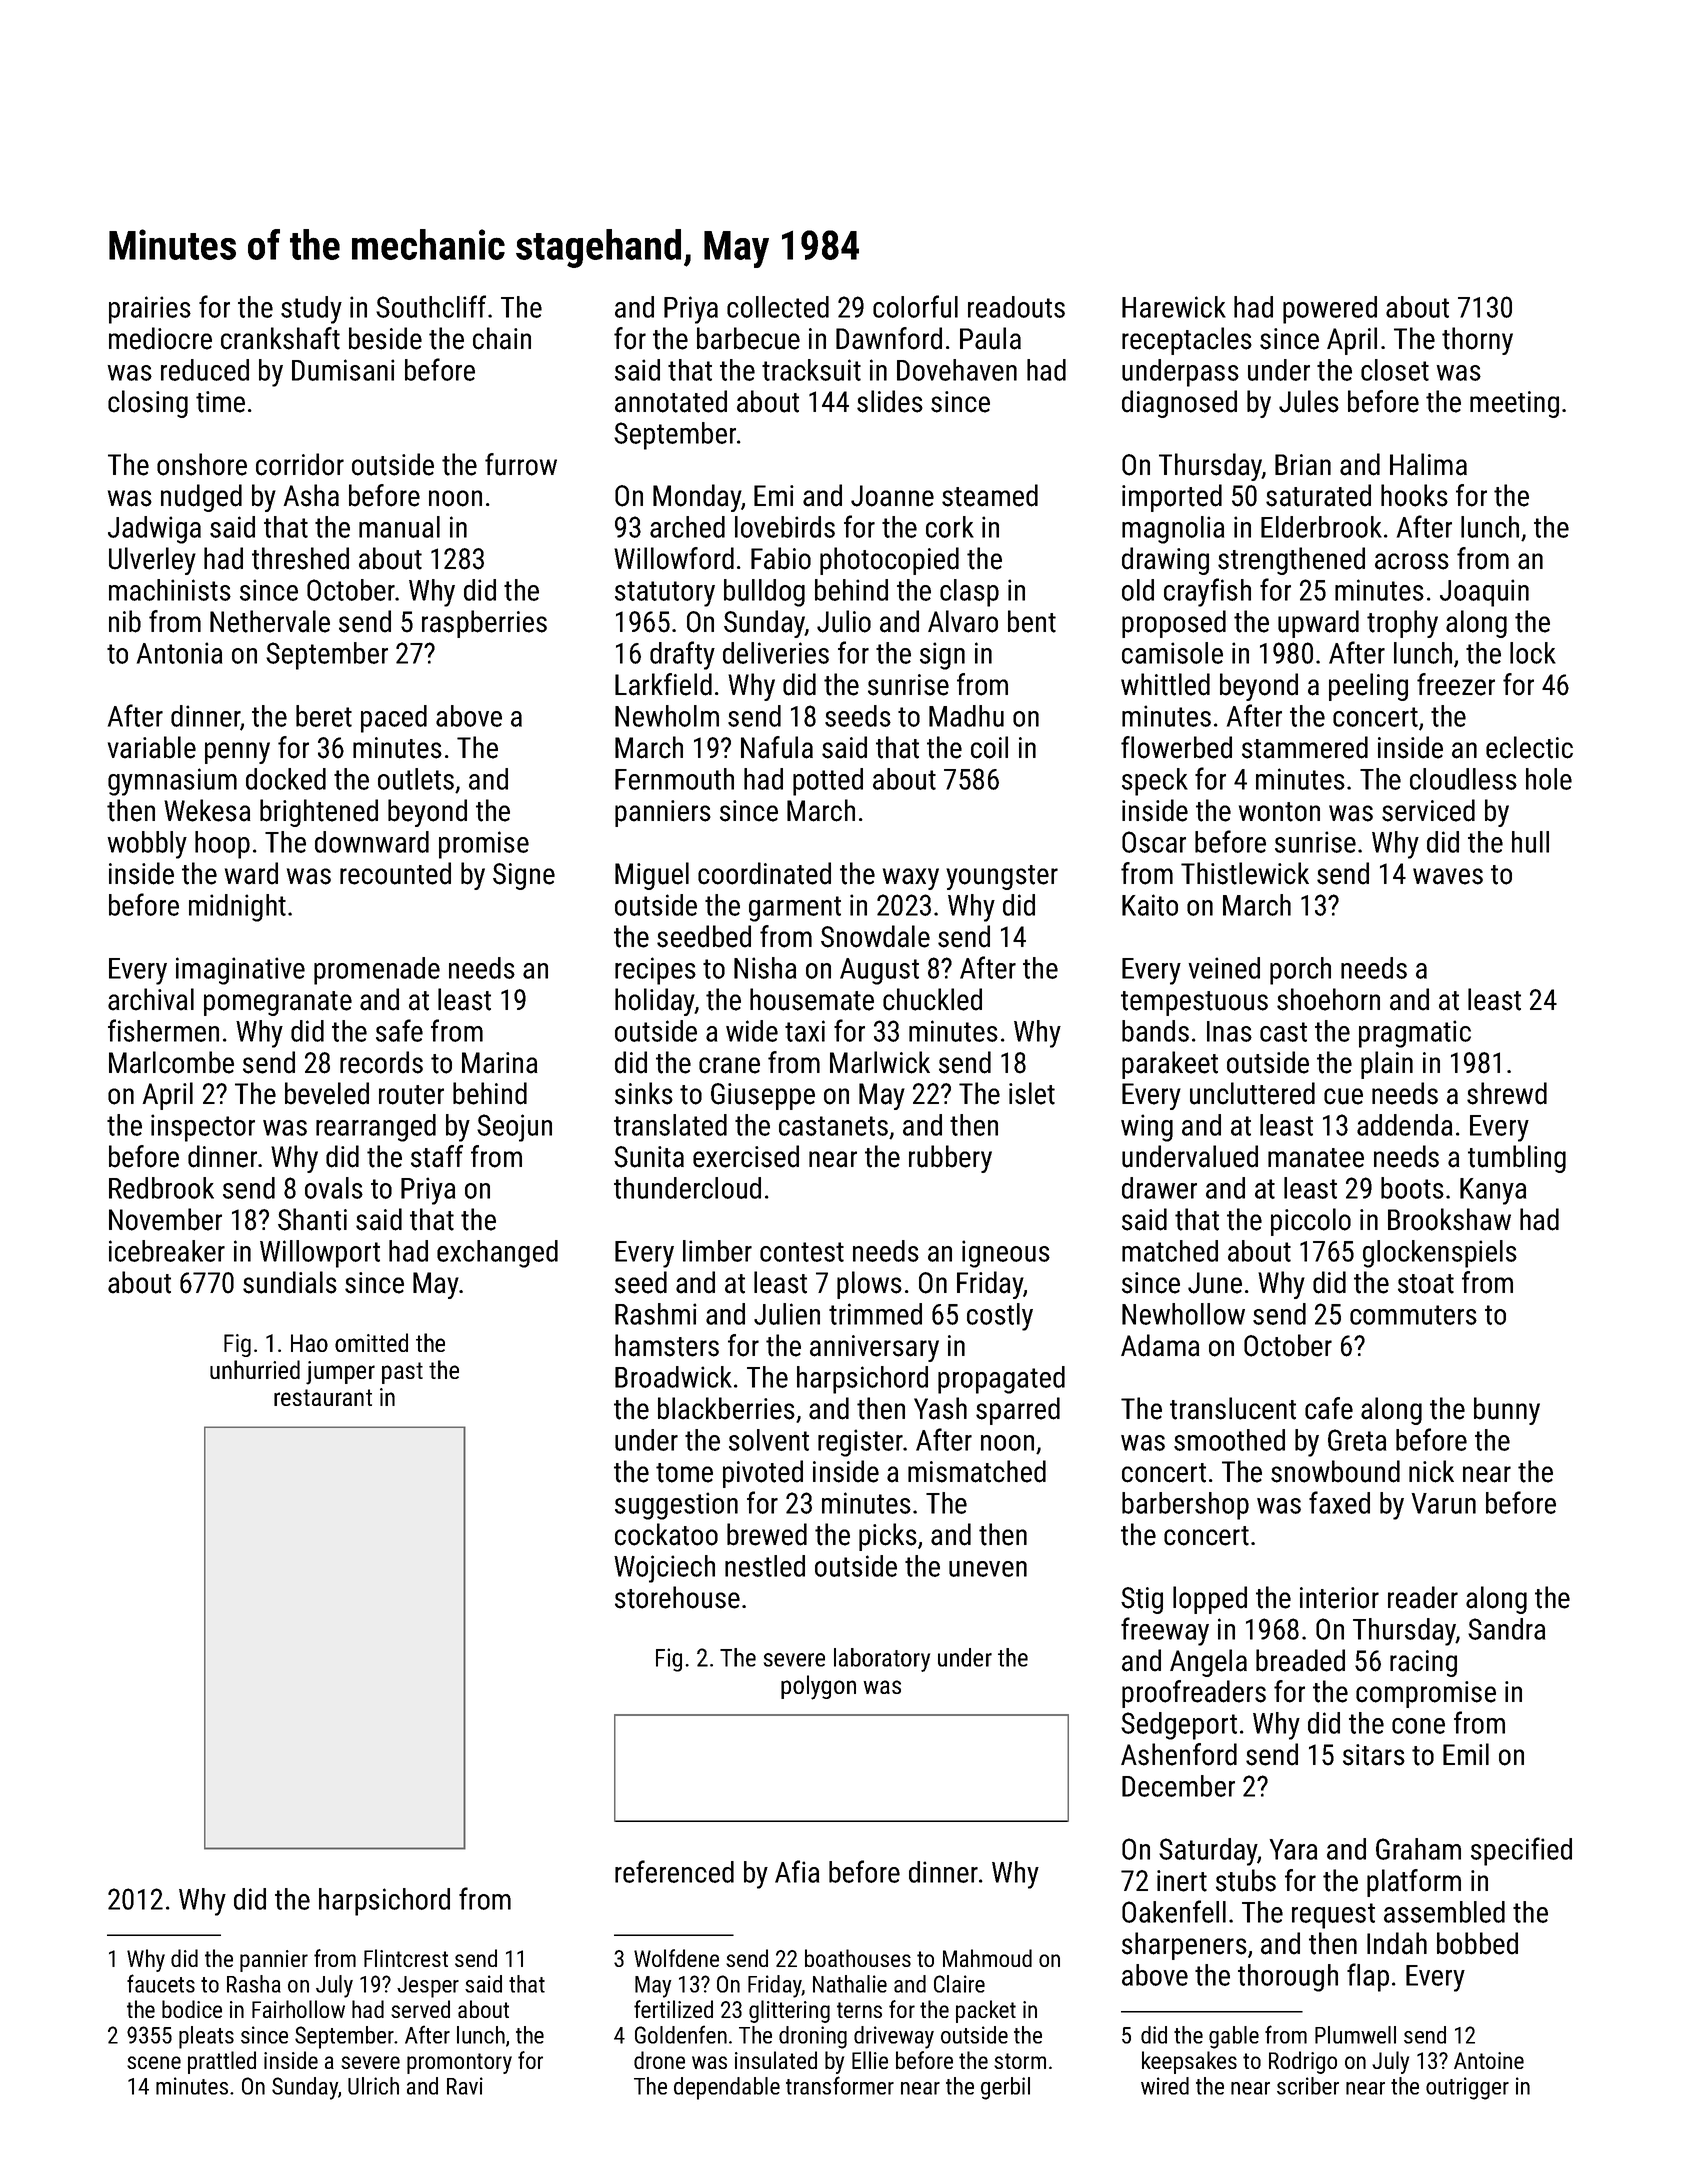  Describe the element at coordinates (431, 306) in the screenshot. I see `Southcliff` at that location.
